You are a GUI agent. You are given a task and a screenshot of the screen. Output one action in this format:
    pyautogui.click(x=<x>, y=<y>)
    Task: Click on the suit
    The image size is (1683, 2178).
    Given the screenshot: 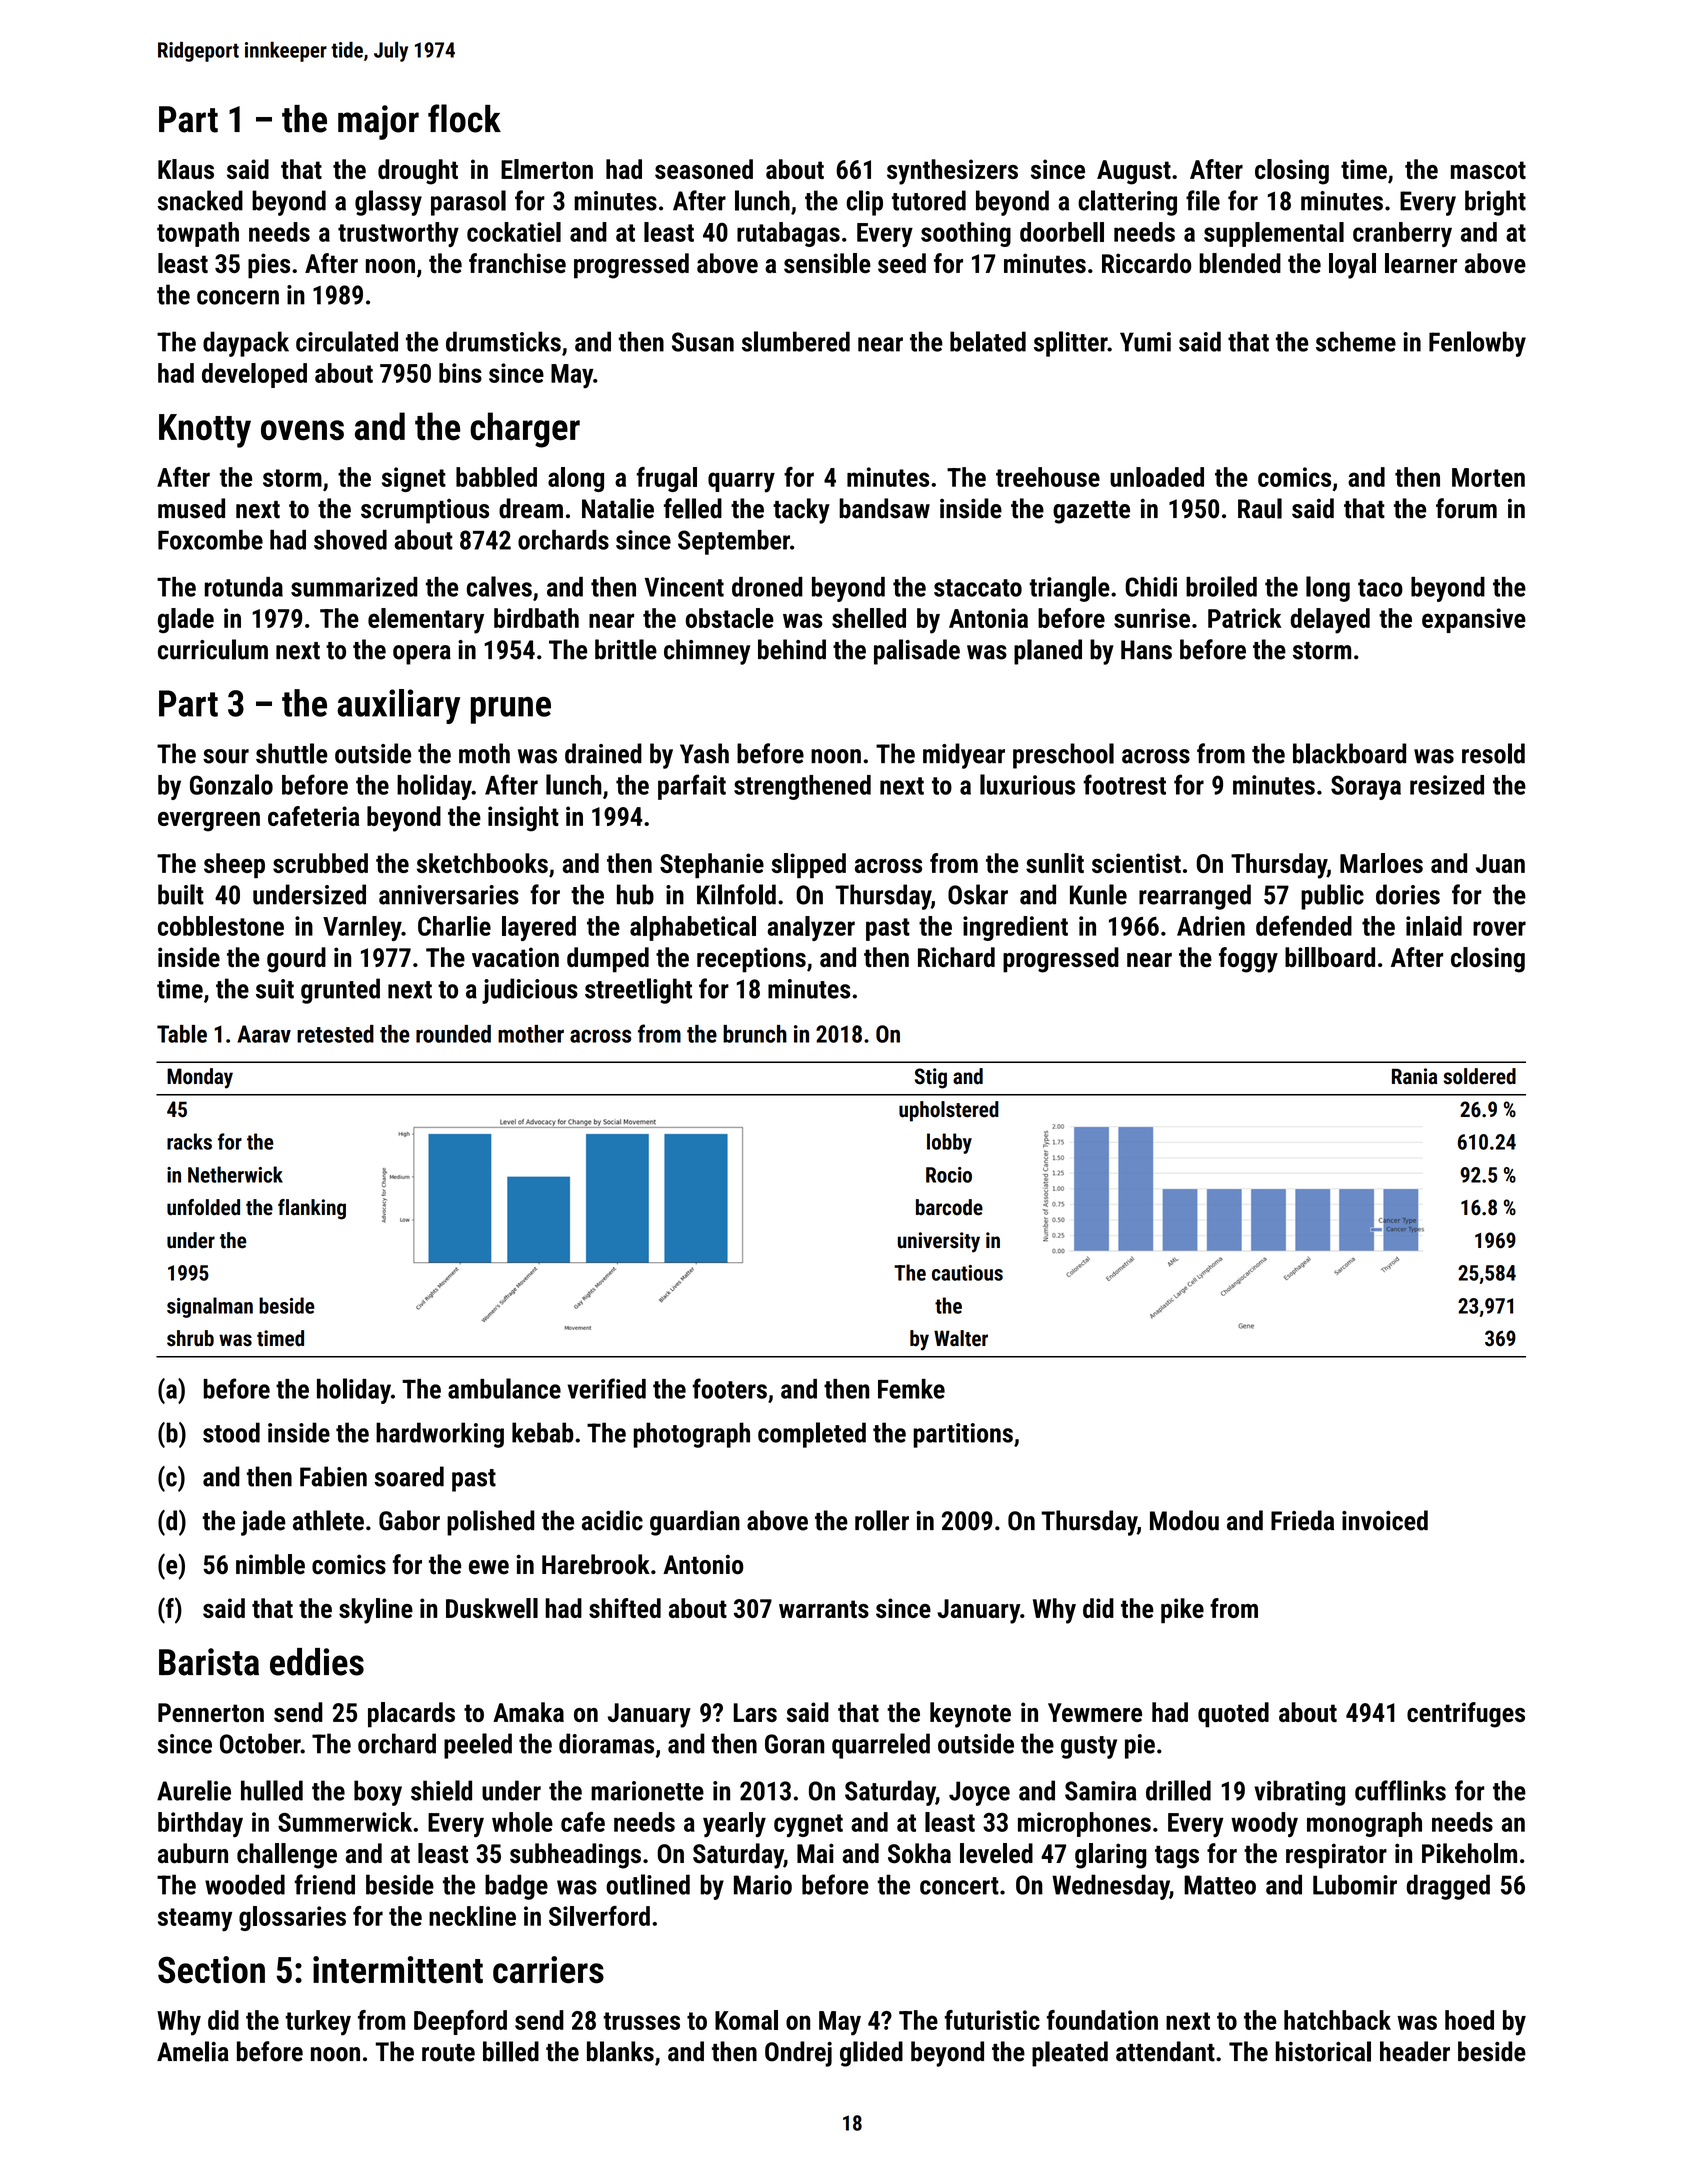 What is the action you would take?
    pyautogui.click(x=275, y=989)
